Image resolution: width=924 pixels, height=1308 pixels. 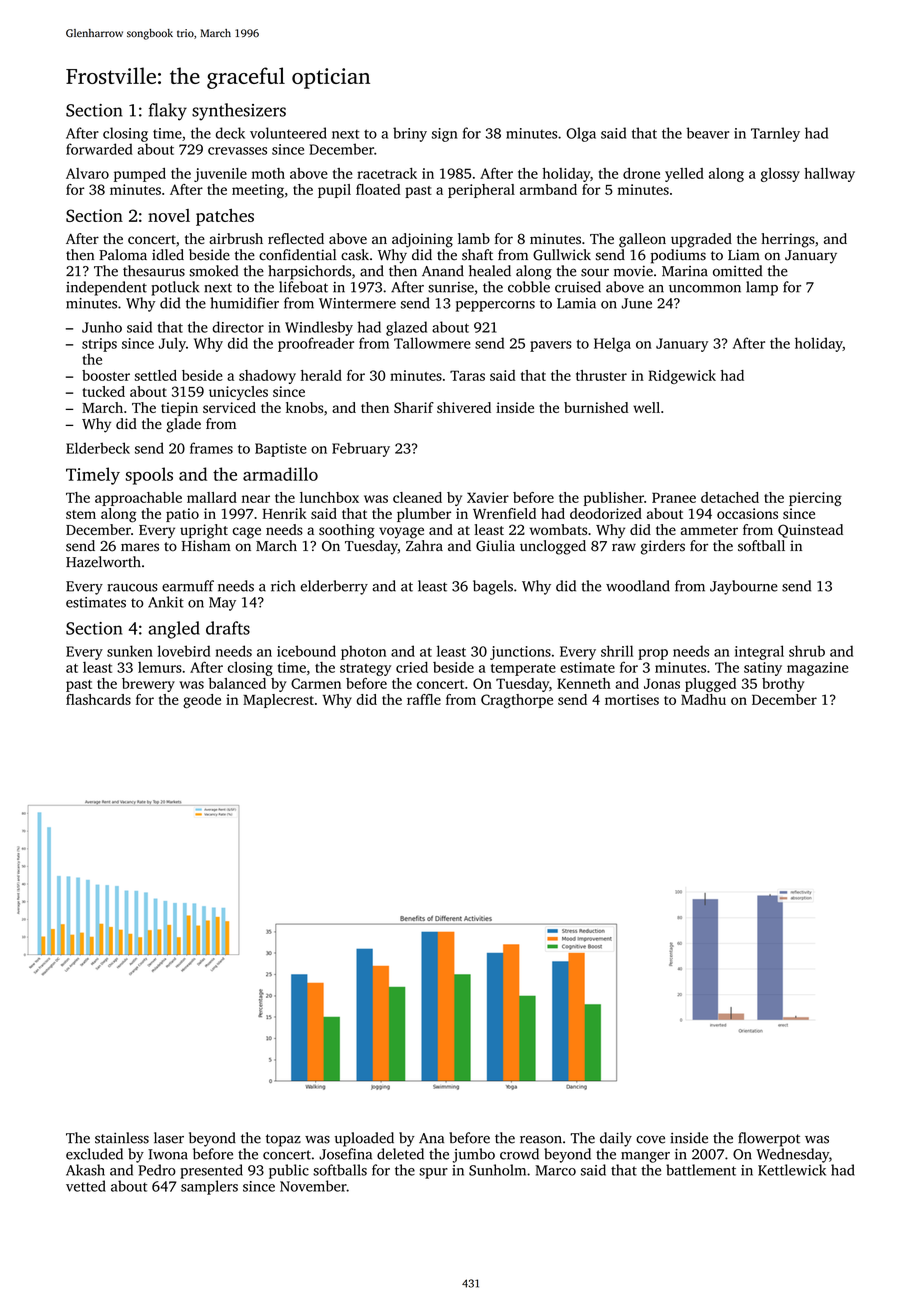 What do you see at coordinates (517, 701) in the screenshot?
I see `Cragthorpe` at bounding box center [517, 701].
